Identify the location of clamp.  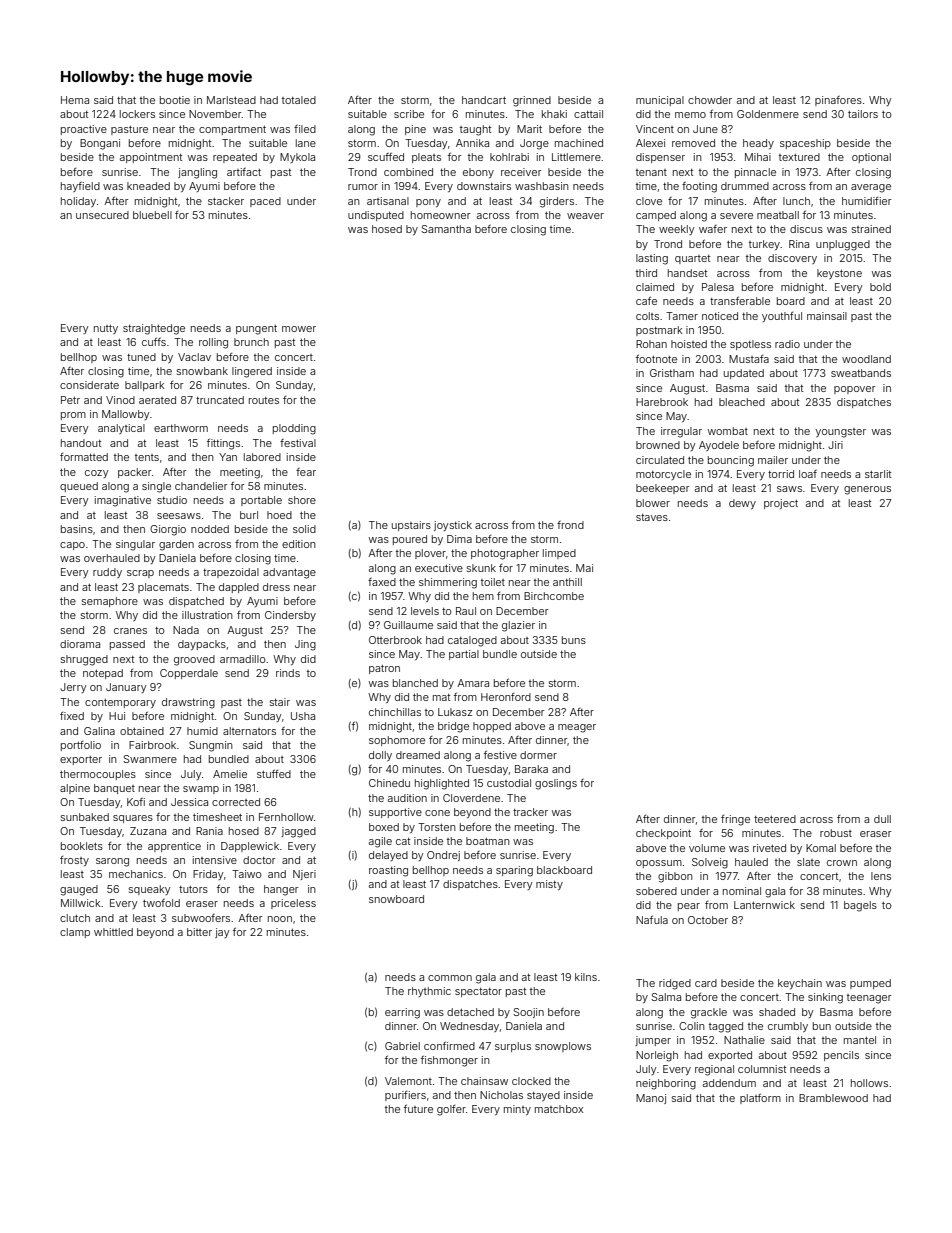
(75, 933).
